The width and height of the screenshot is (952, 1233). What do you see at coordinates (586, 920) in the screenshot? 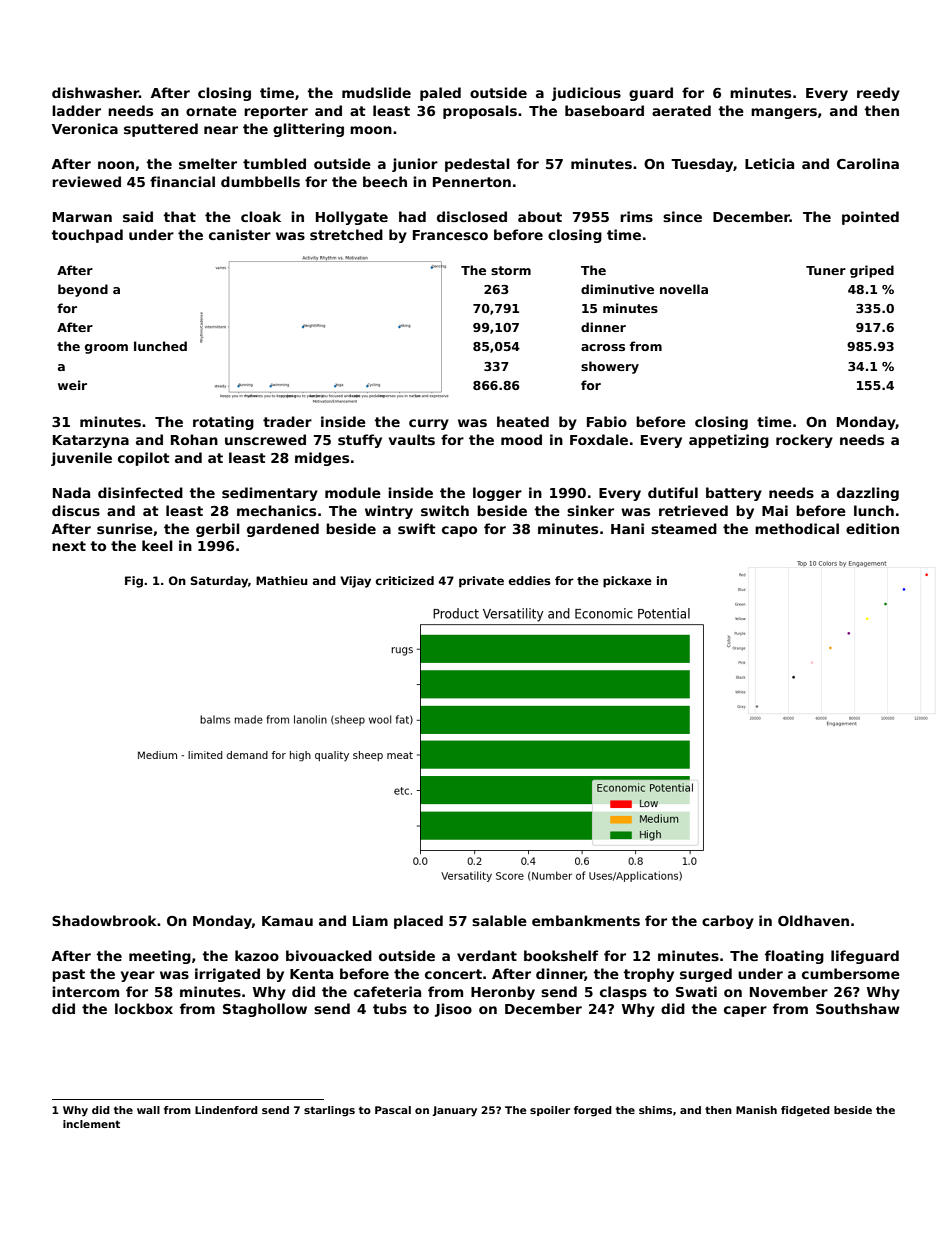
I see `embankments` at bounding box center [586, 920].
